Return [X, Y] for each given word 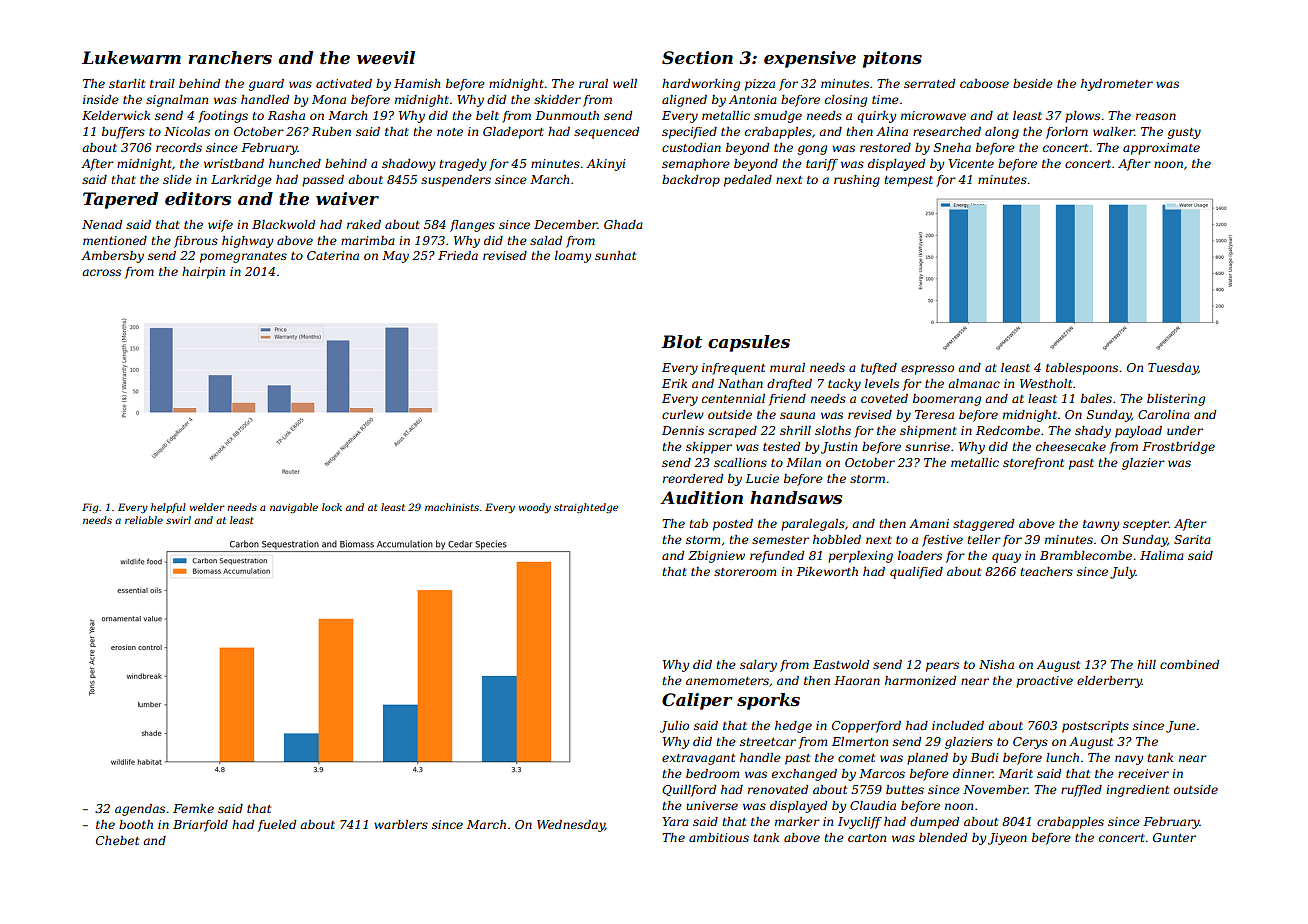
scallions [740, 462]
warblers [401, 824]
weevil [386, 57]
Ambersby [112, 257]
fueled [277, 826]
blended [943, 837]
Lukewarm [131, 57]
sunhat [615, 255]
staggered [983, 525]
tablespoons [1082, 369]
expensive [810, 59]
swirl [178, 520]
